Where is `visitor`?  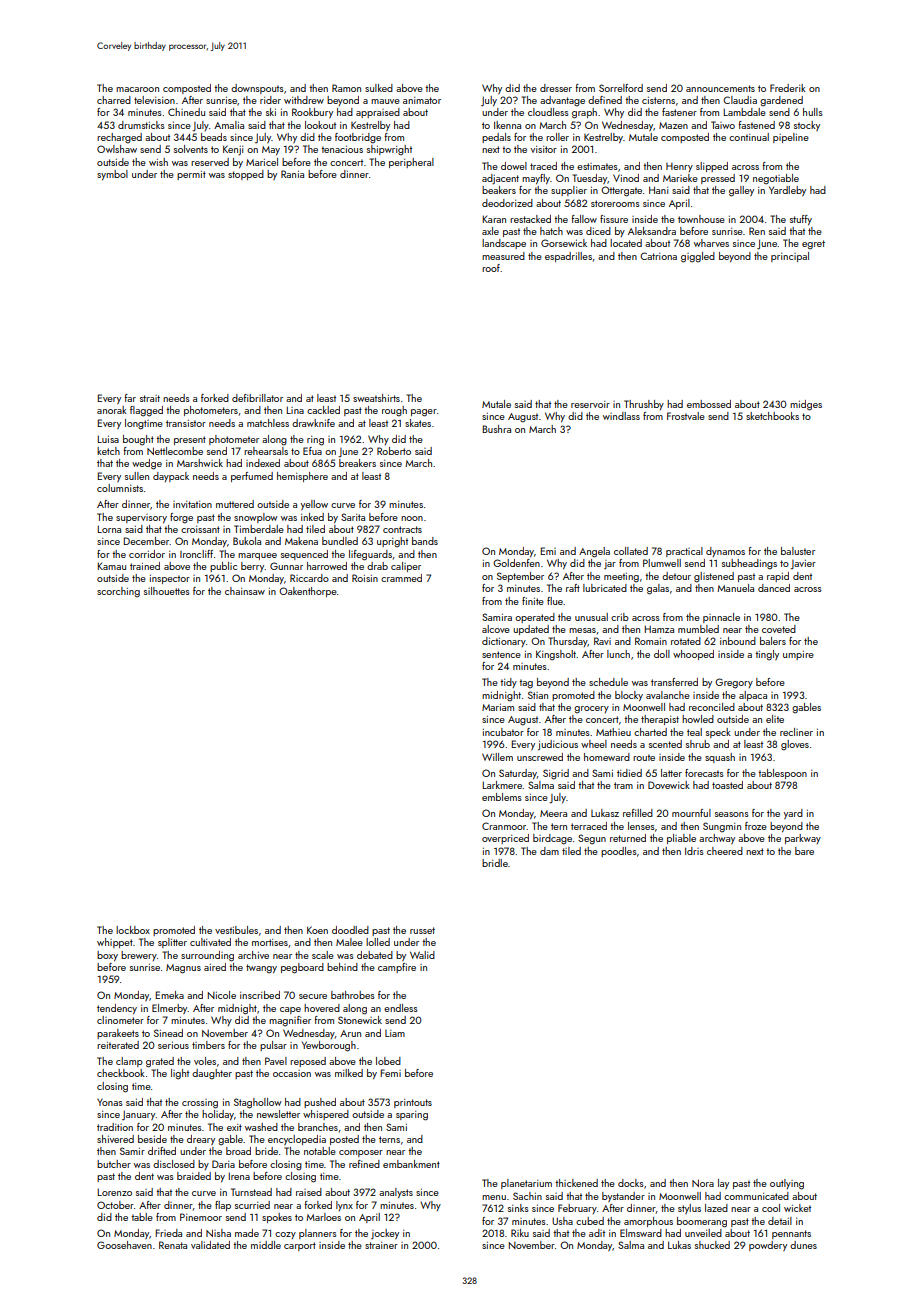
visitor is located at coordinates (544, 149).
